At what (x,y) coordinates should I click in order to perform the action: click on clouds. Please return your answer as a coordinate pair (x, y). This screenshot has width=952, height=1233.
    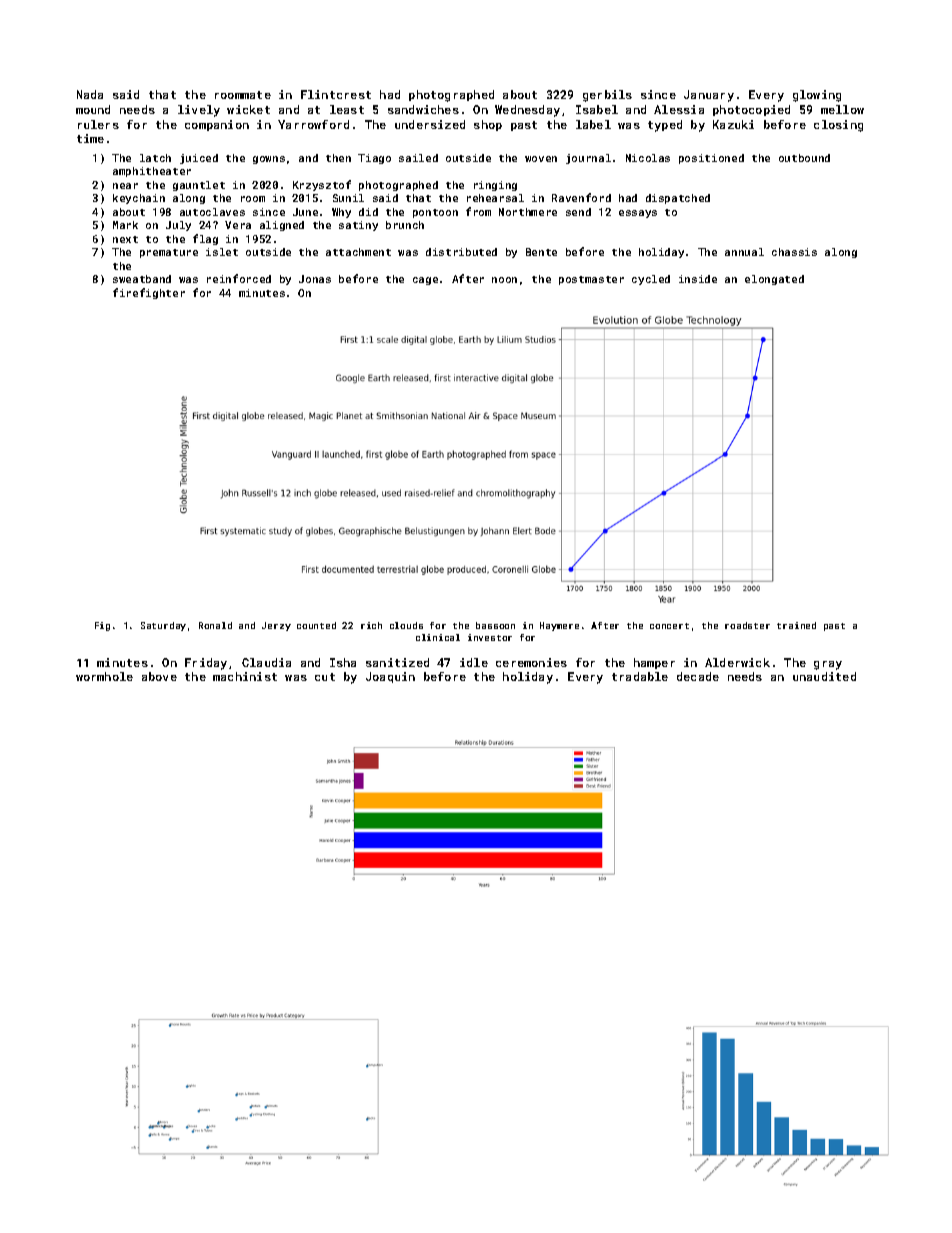
    Looking at the image, I should click on (406, 625).
